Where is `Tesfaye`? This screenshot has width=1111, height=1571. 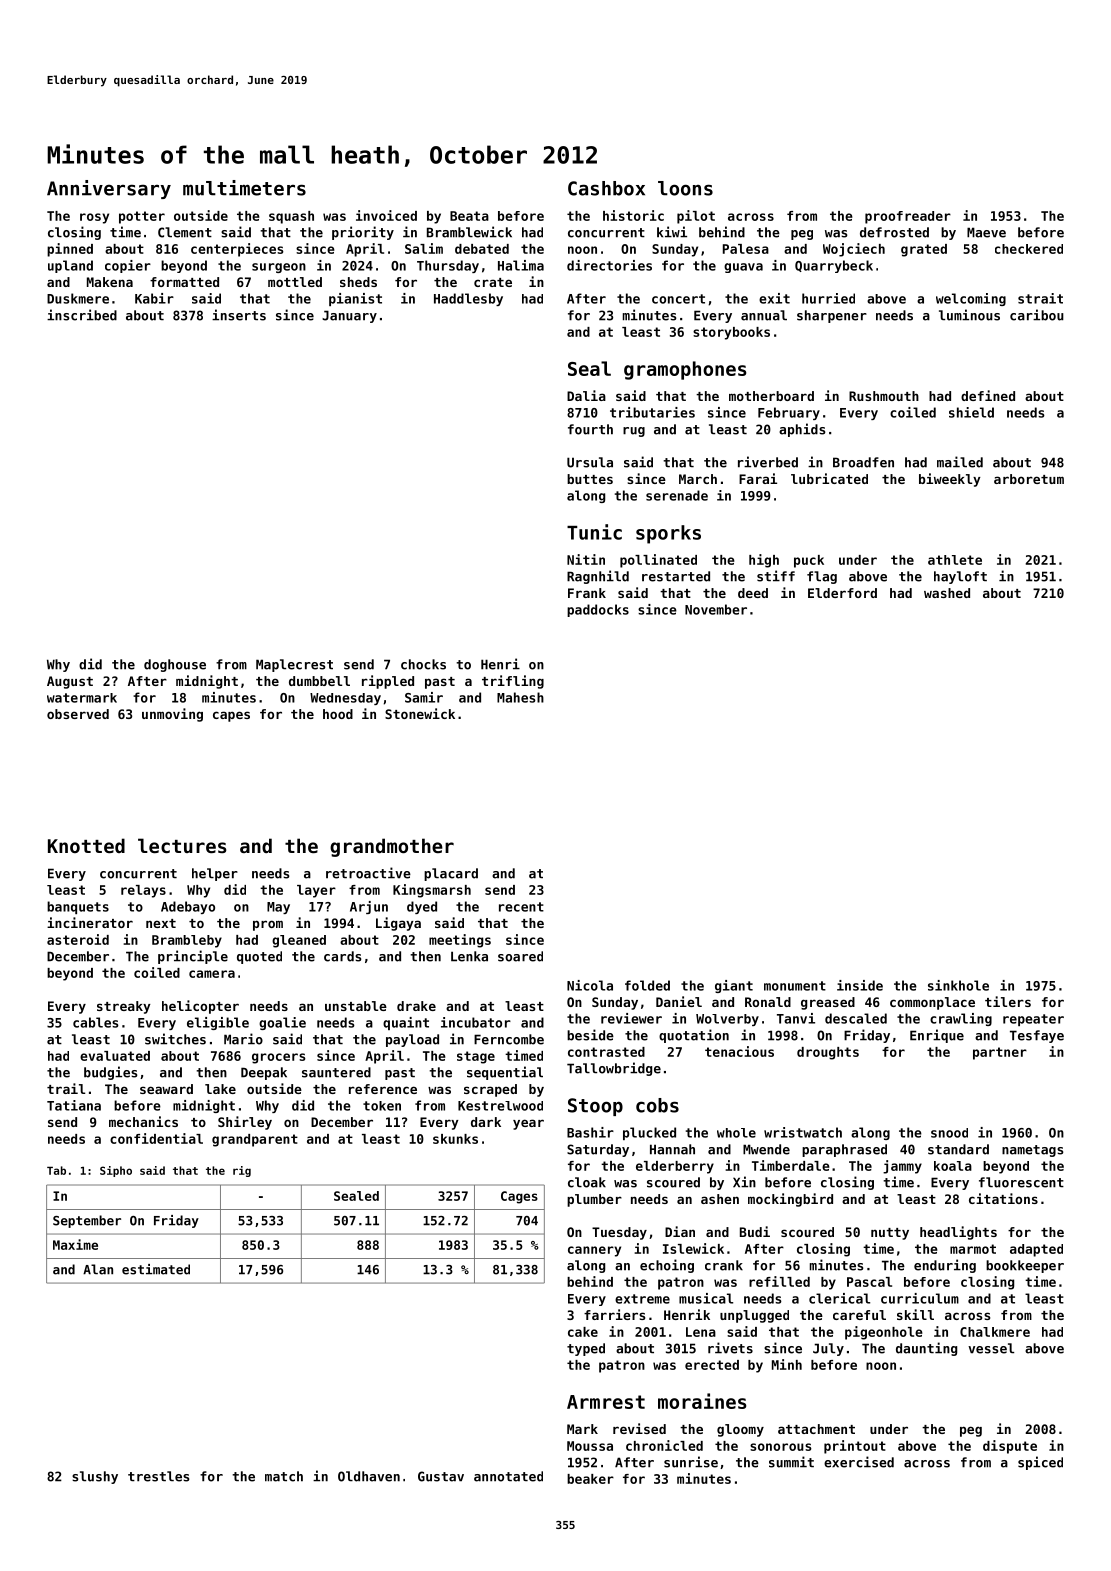 Tesfaye is located at coordinates (1037, 1036).
